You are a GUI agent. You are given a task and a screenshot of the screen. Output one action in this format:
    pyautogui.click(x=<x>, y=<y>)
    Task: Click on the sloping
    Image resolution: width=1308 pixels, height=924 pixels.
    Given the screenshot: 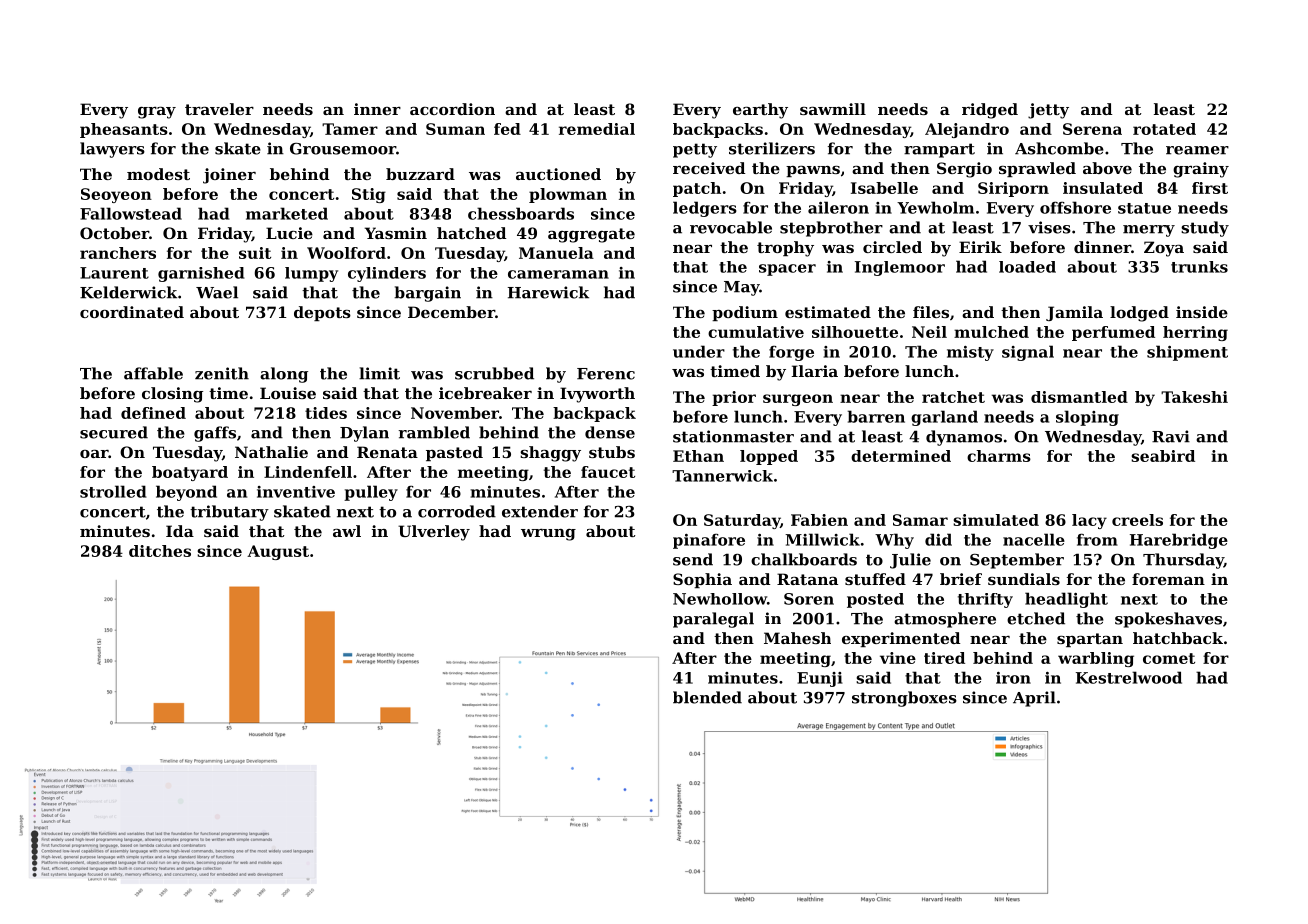 What is the action you would take?
    pyautogui.click(x=1087, y=418)
